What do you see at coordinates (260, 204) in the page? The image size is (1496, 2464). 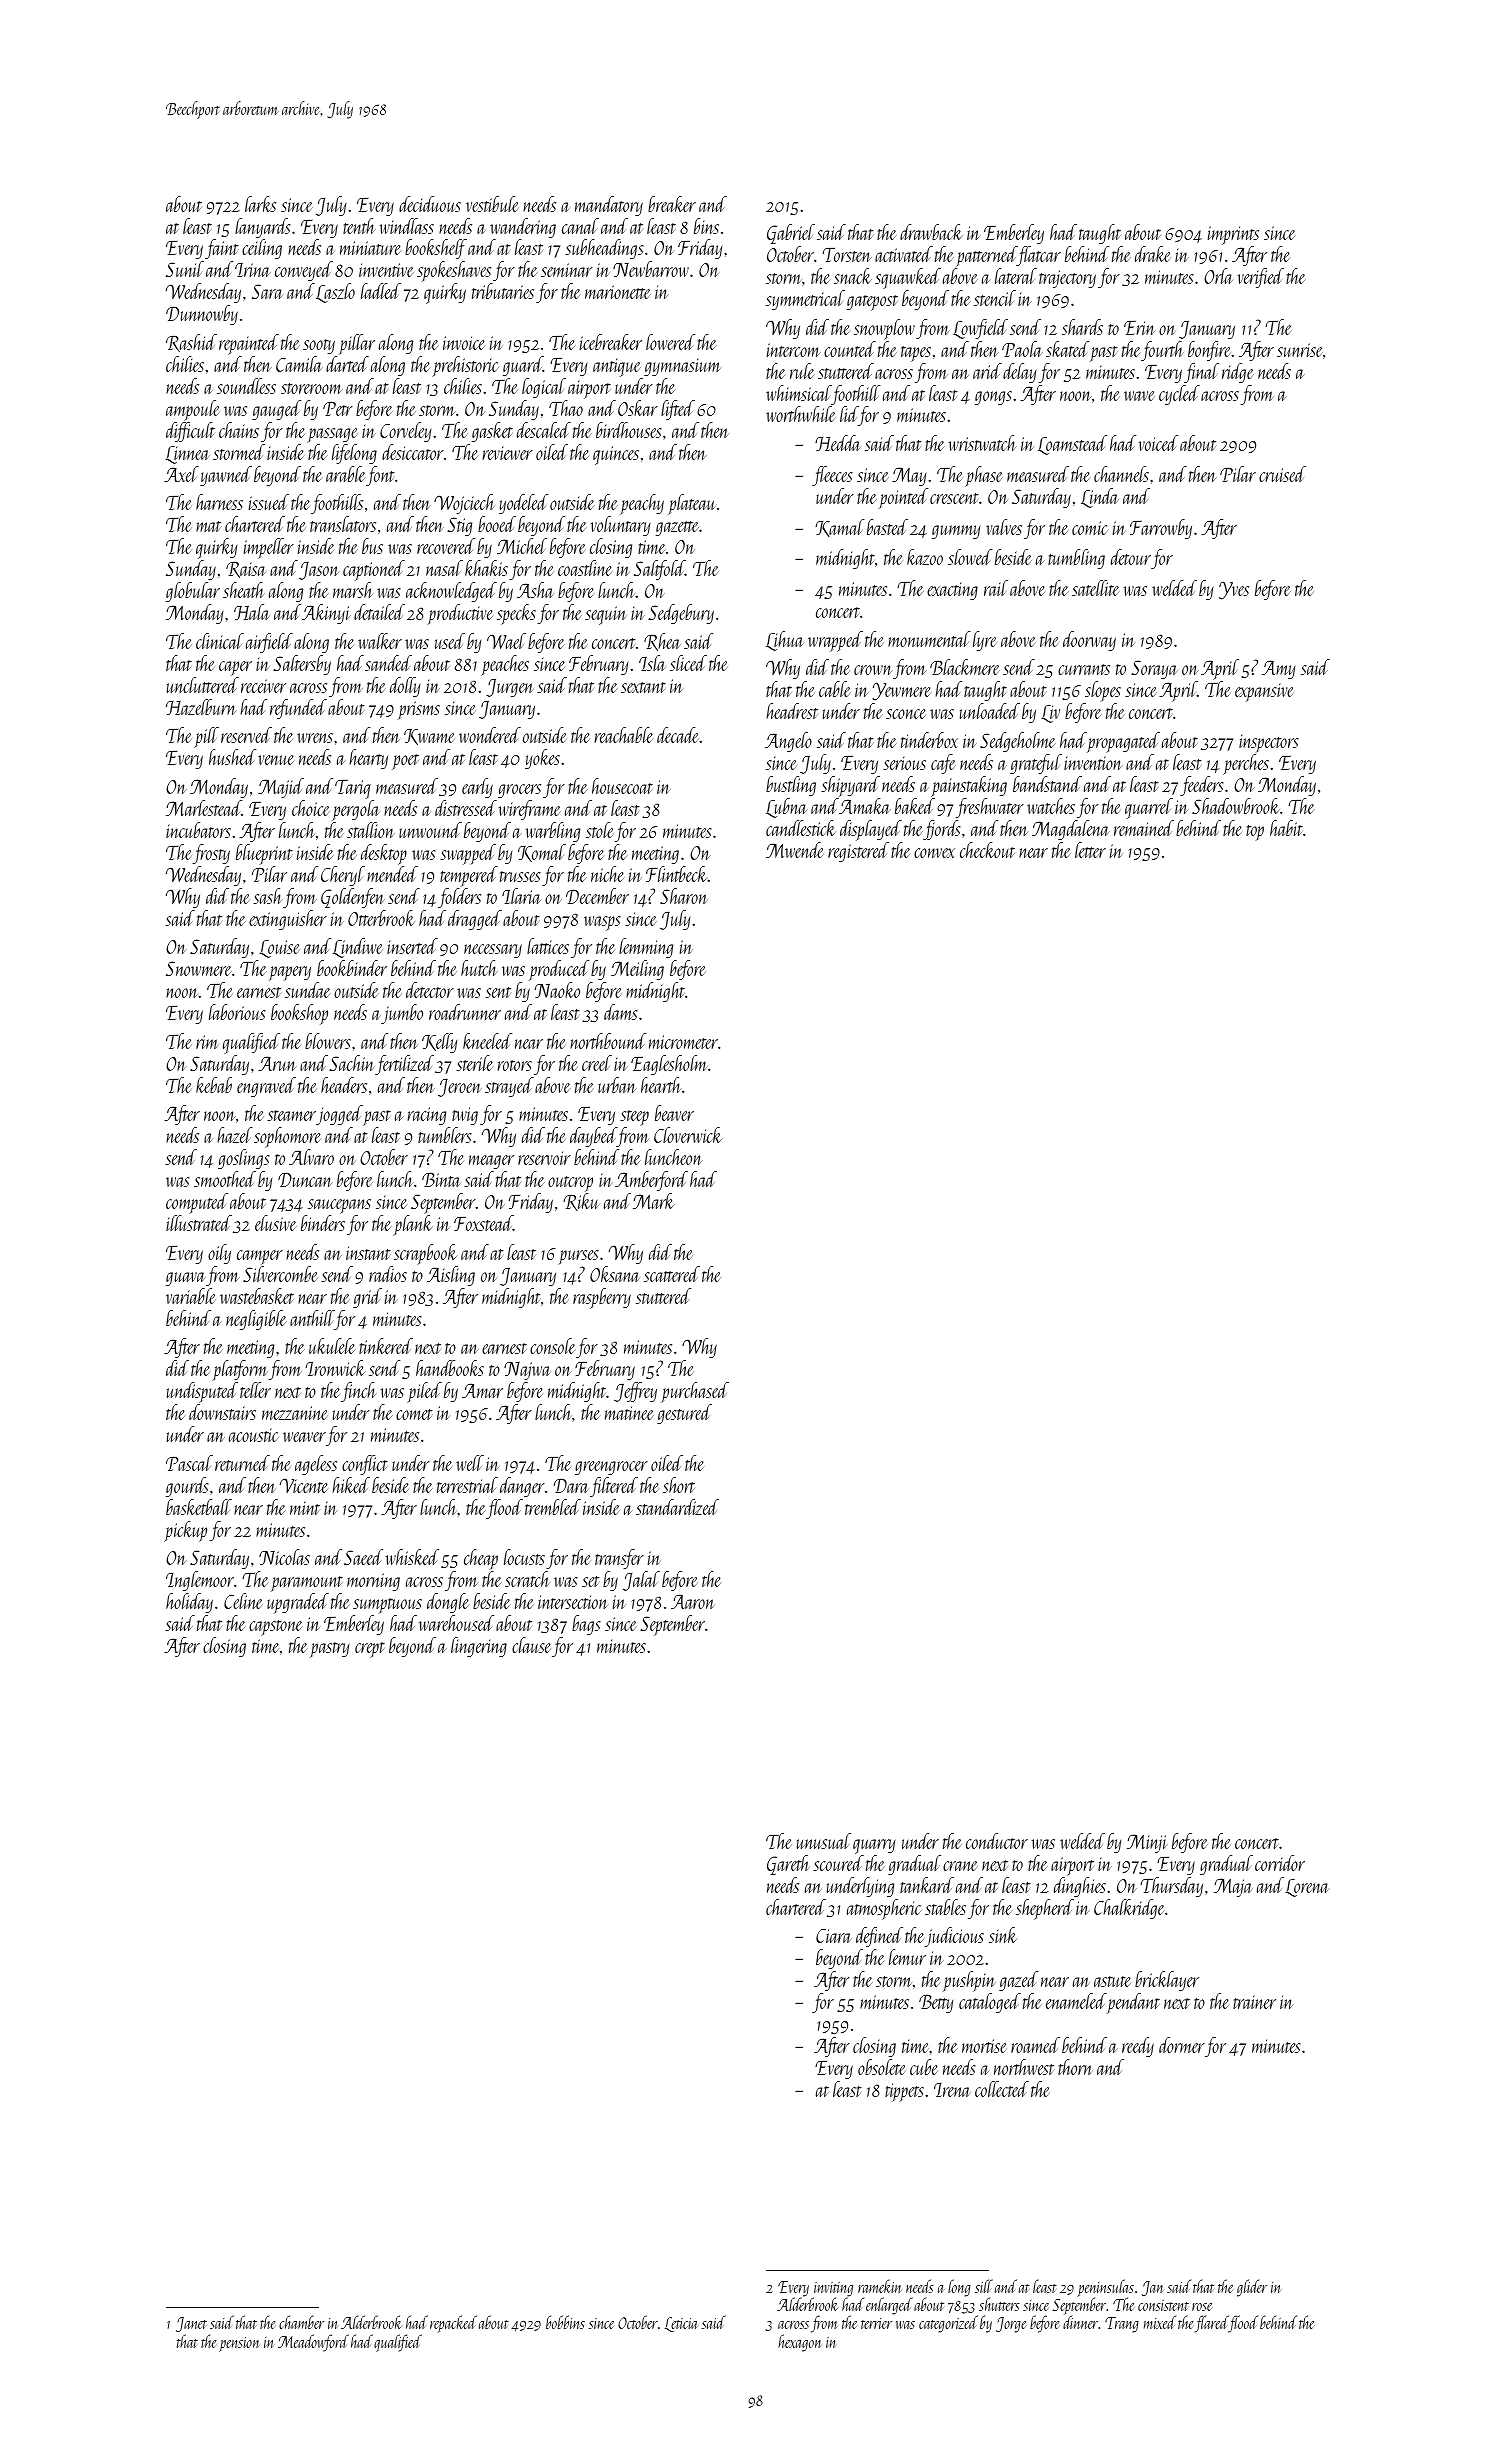 I see `larks` at bounding box center [260, 204].
